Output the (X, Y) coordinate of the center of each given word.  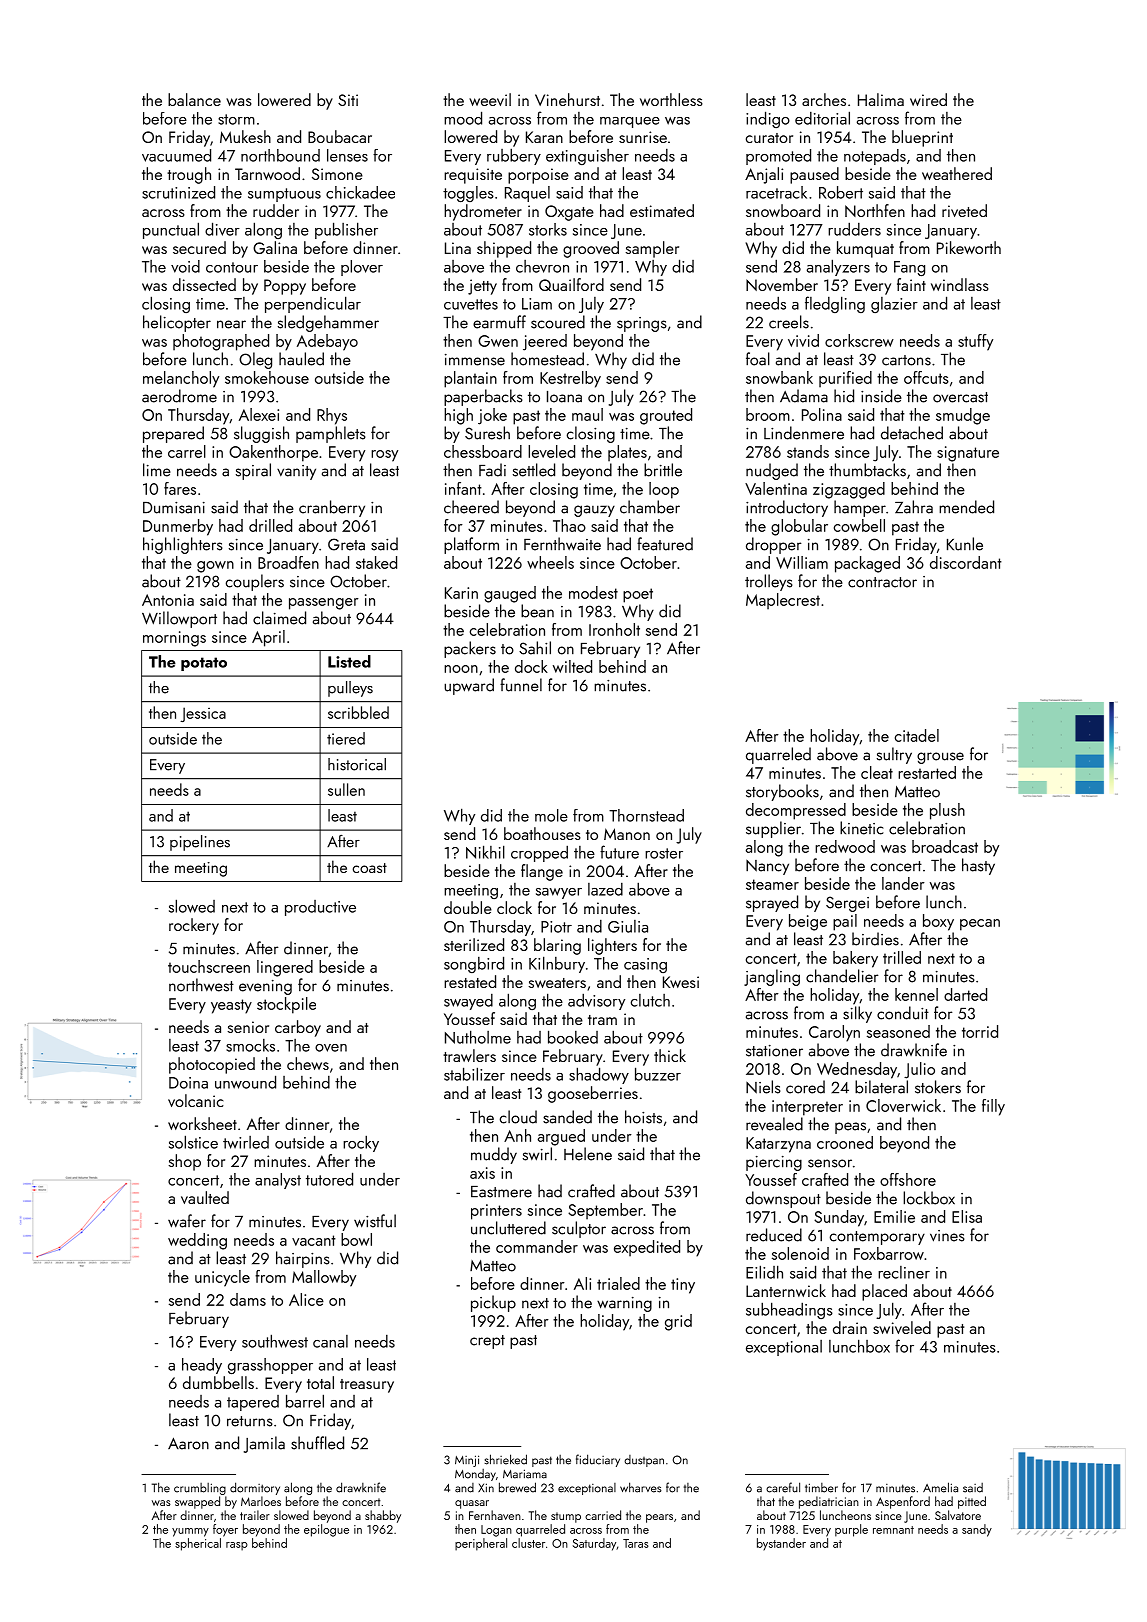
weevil (490, 99)
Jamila (264, 1444)
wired (928, 99)
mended (966, 507)
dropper (773, 545)
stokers (938, 1087)
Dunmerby (178, 527)
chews (308, 1063)
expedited (647, 1248)
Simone (337, 174)
